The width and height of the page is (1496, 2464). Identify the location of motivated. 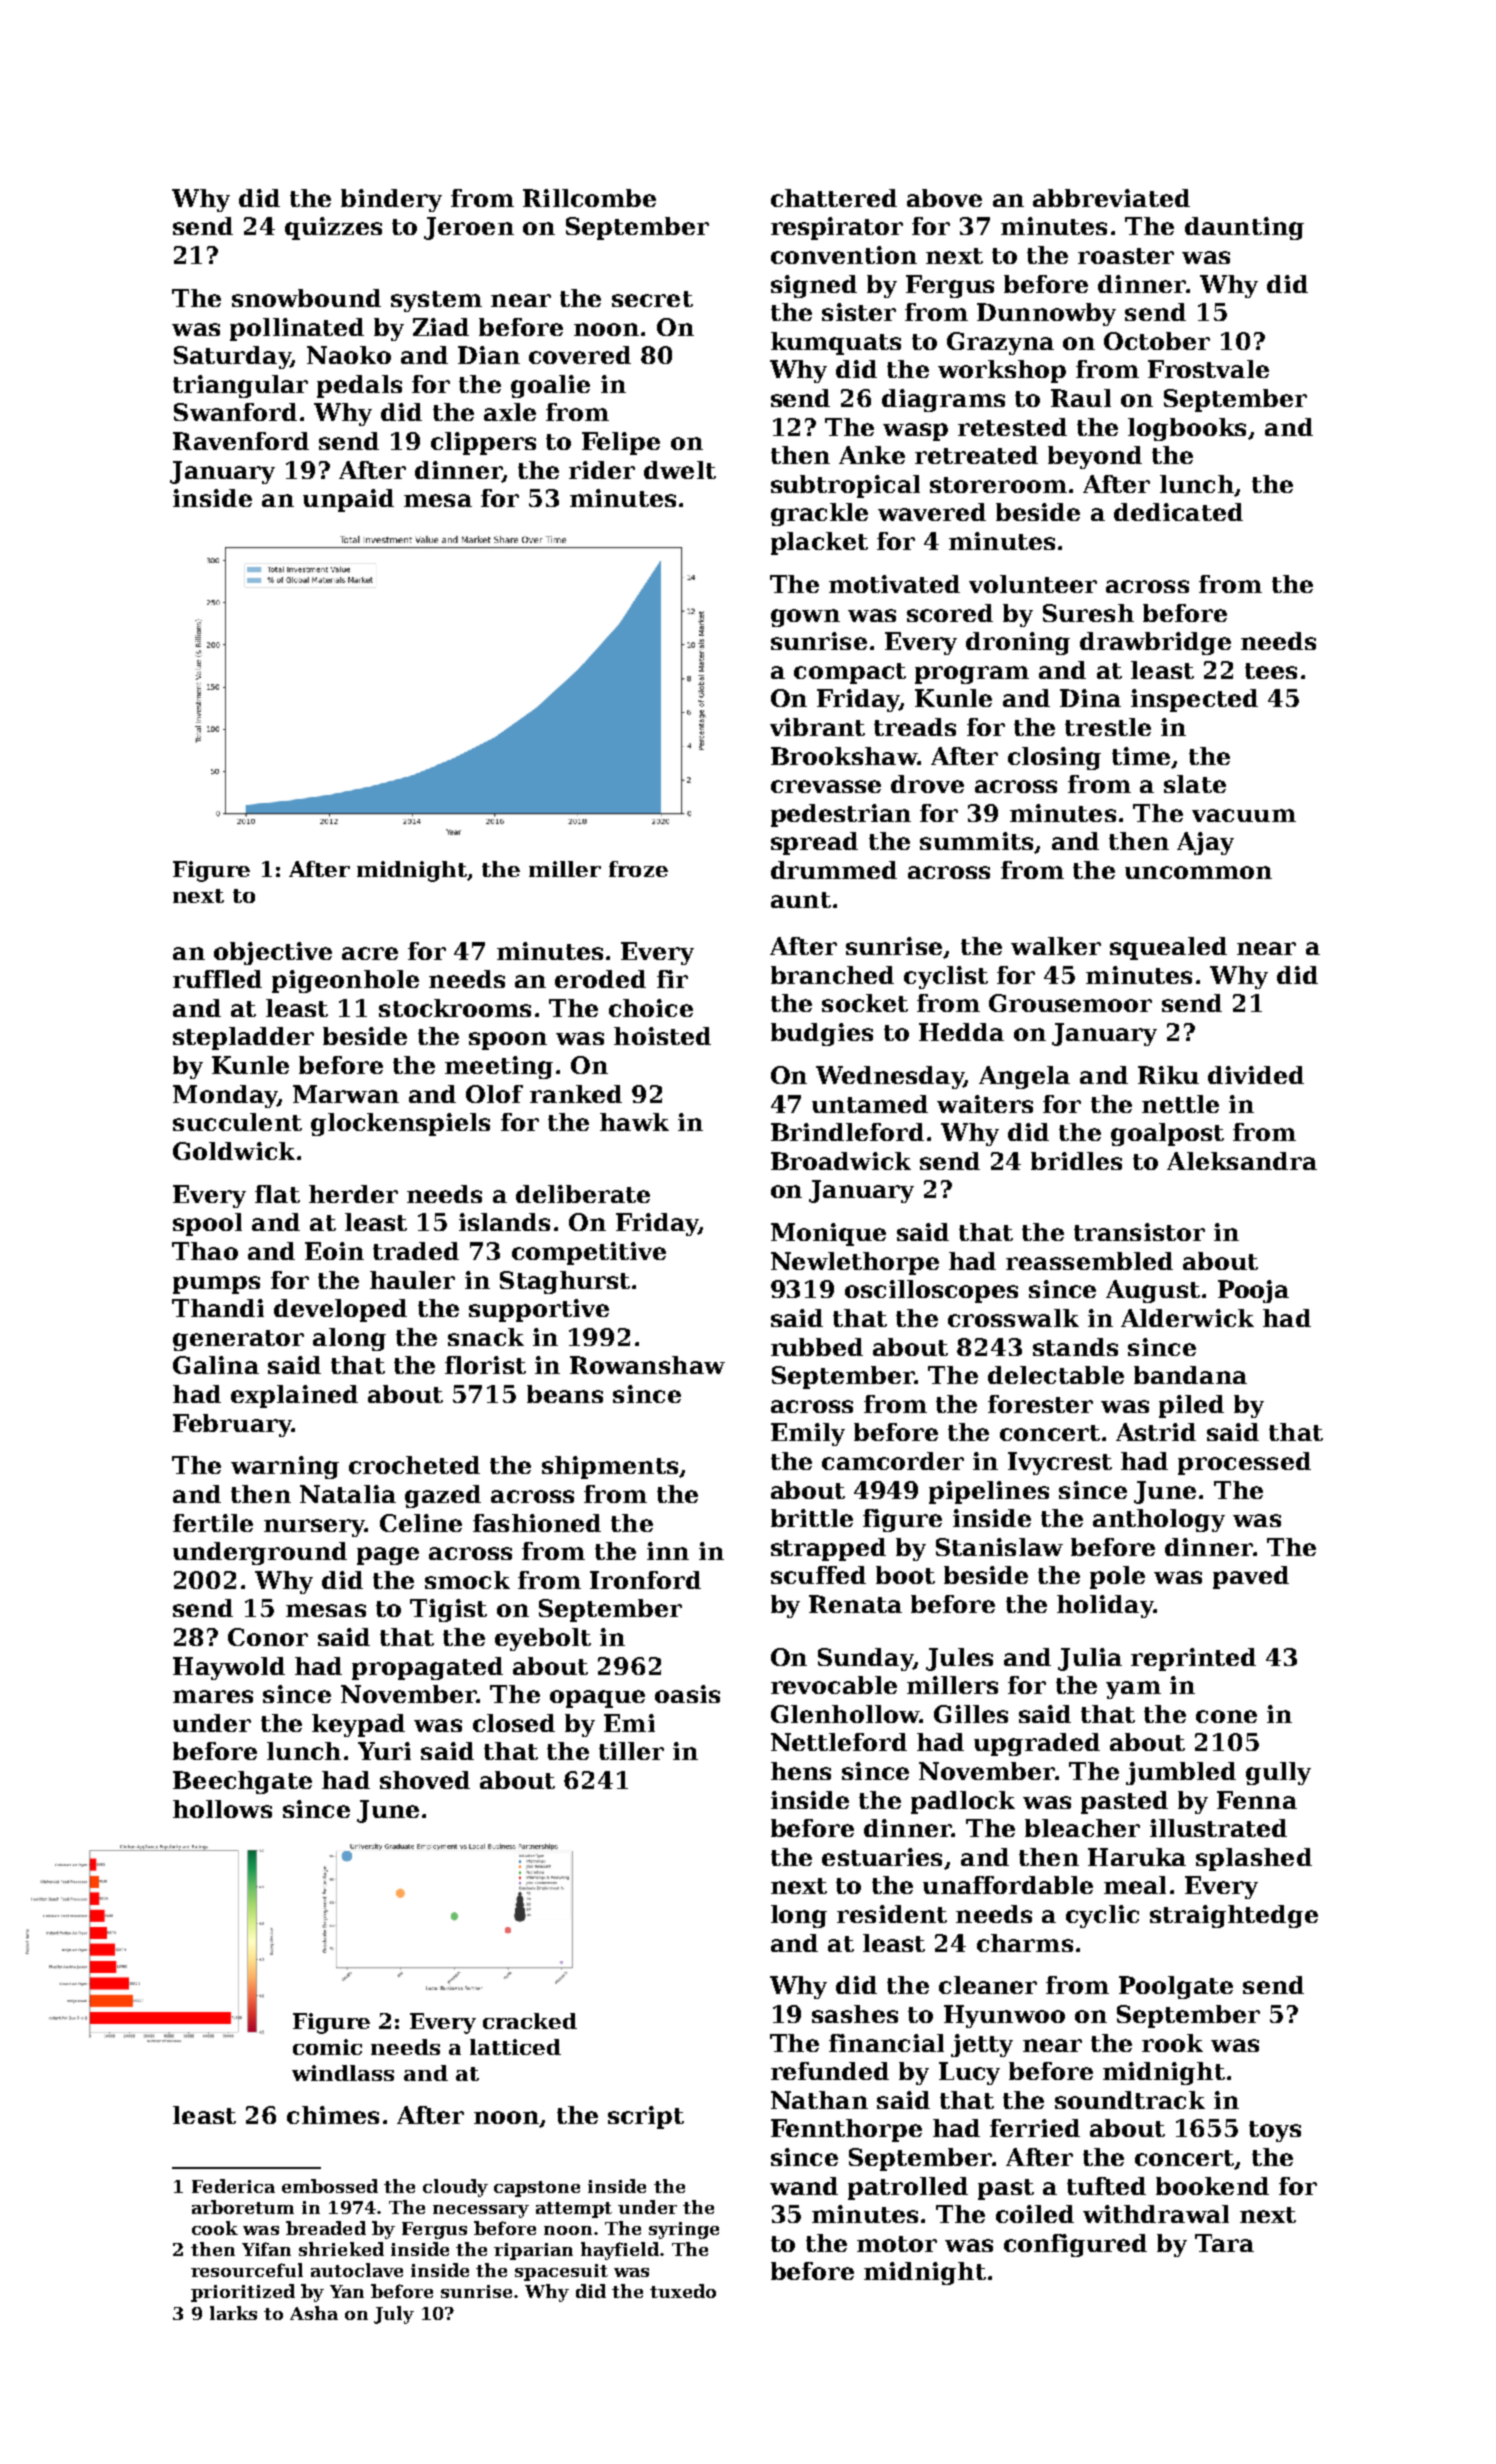
(894, 584).
